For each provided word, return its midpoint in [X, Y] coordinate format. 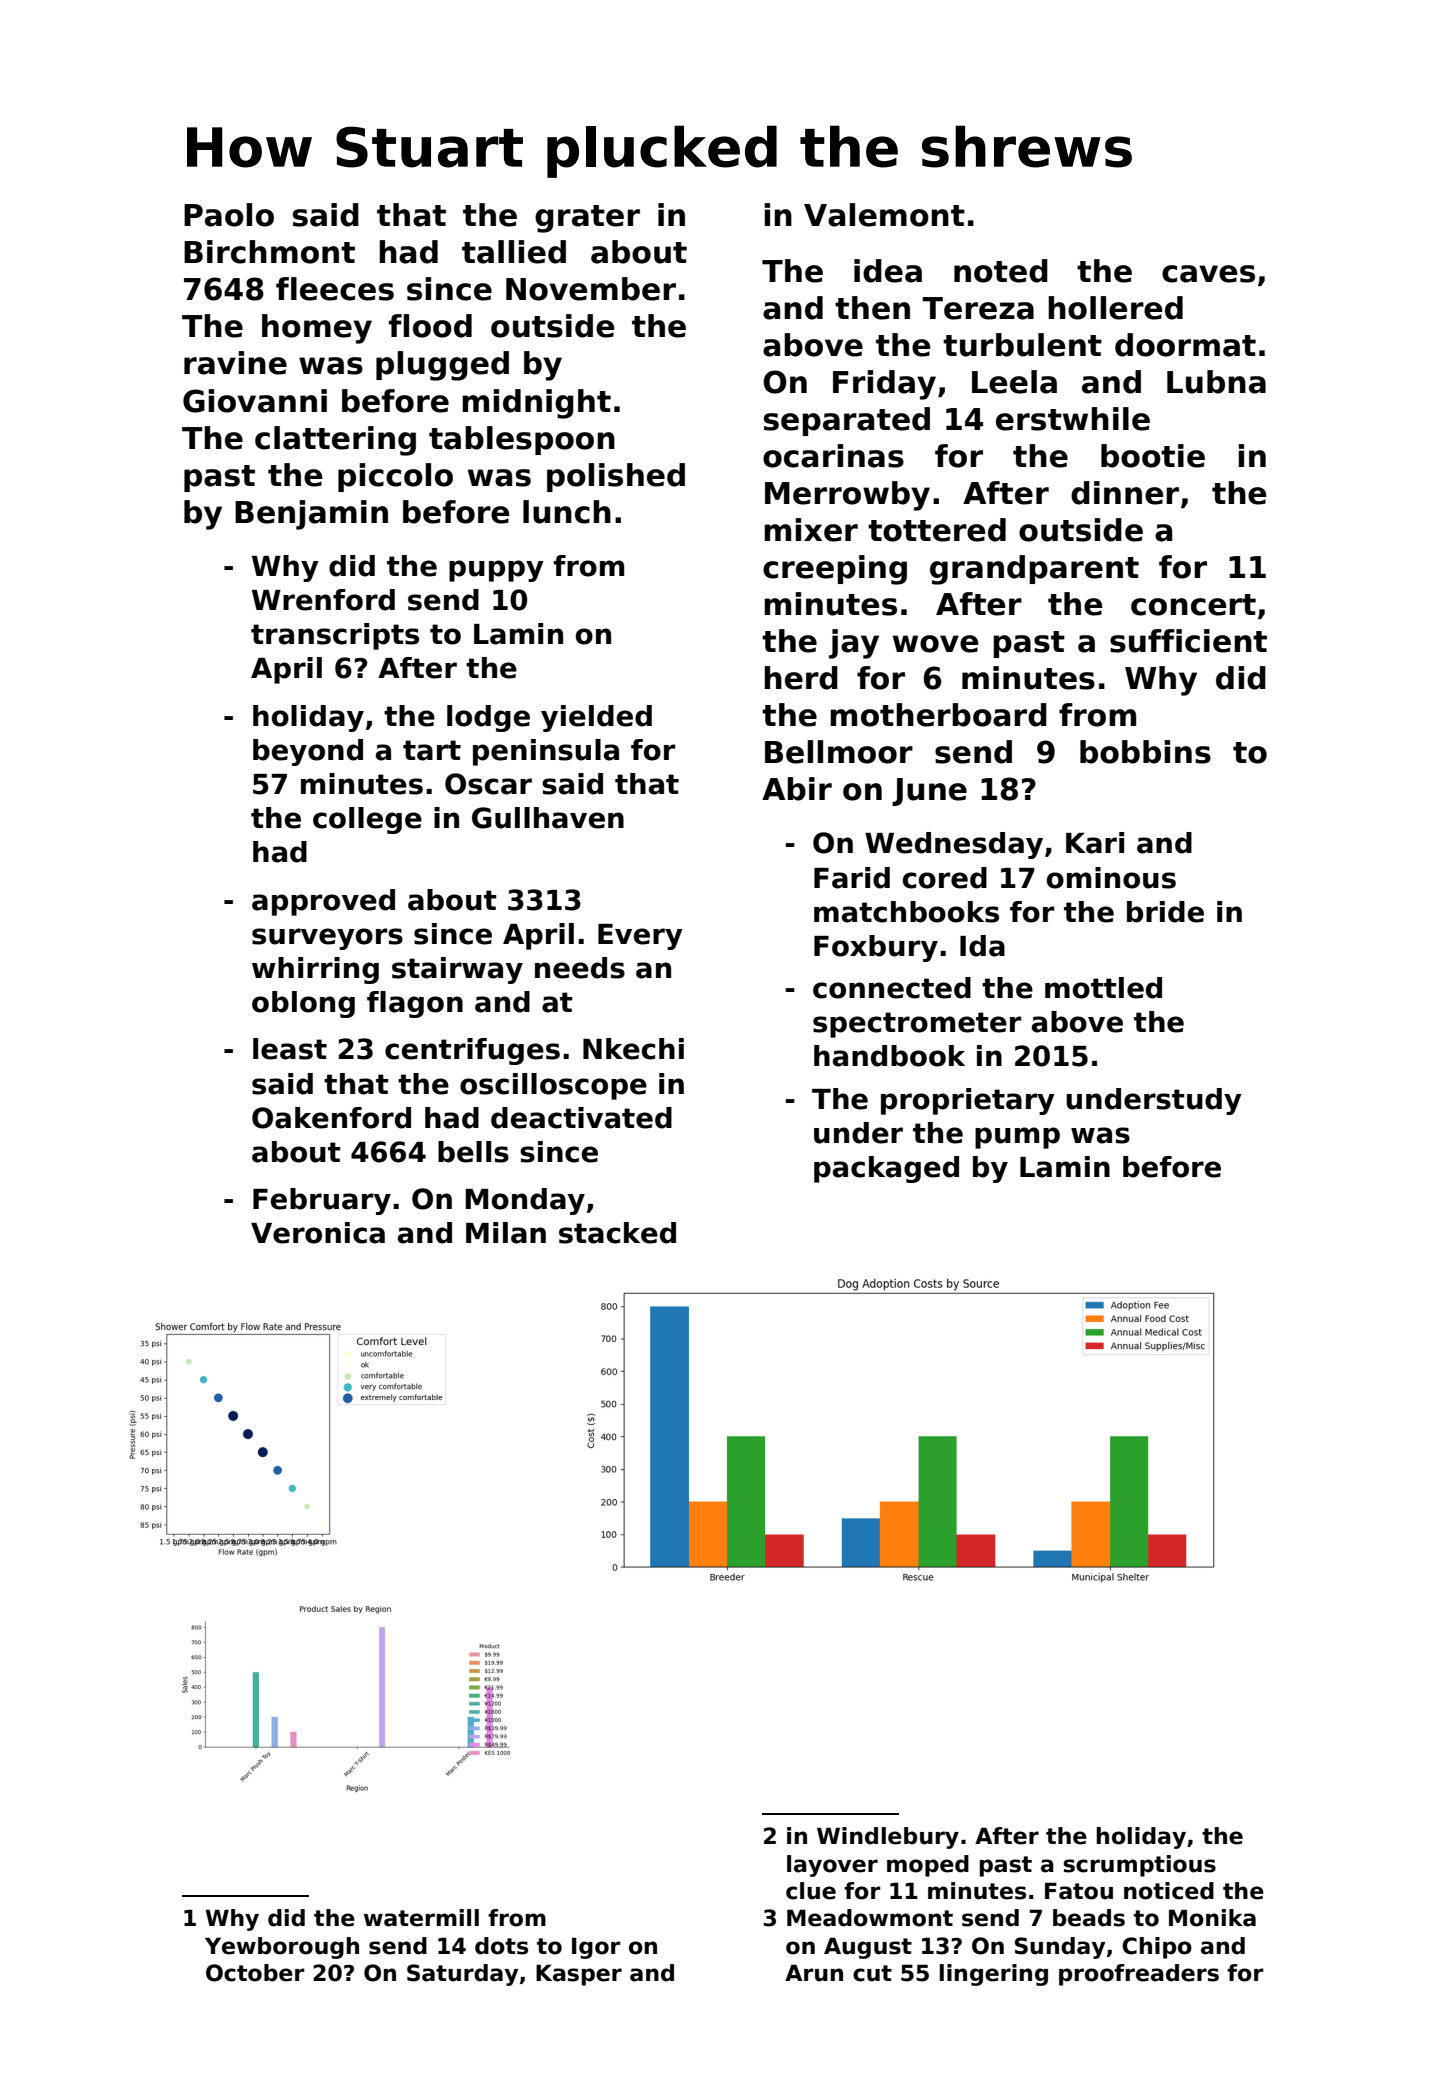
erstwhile [1073, 419]
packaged [886, 1169]
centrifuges [472, 1051]
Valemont [884, 215]
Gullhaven [548, 818]
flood [430, 326]
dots [501, 1946]
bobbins [1145, 752]
